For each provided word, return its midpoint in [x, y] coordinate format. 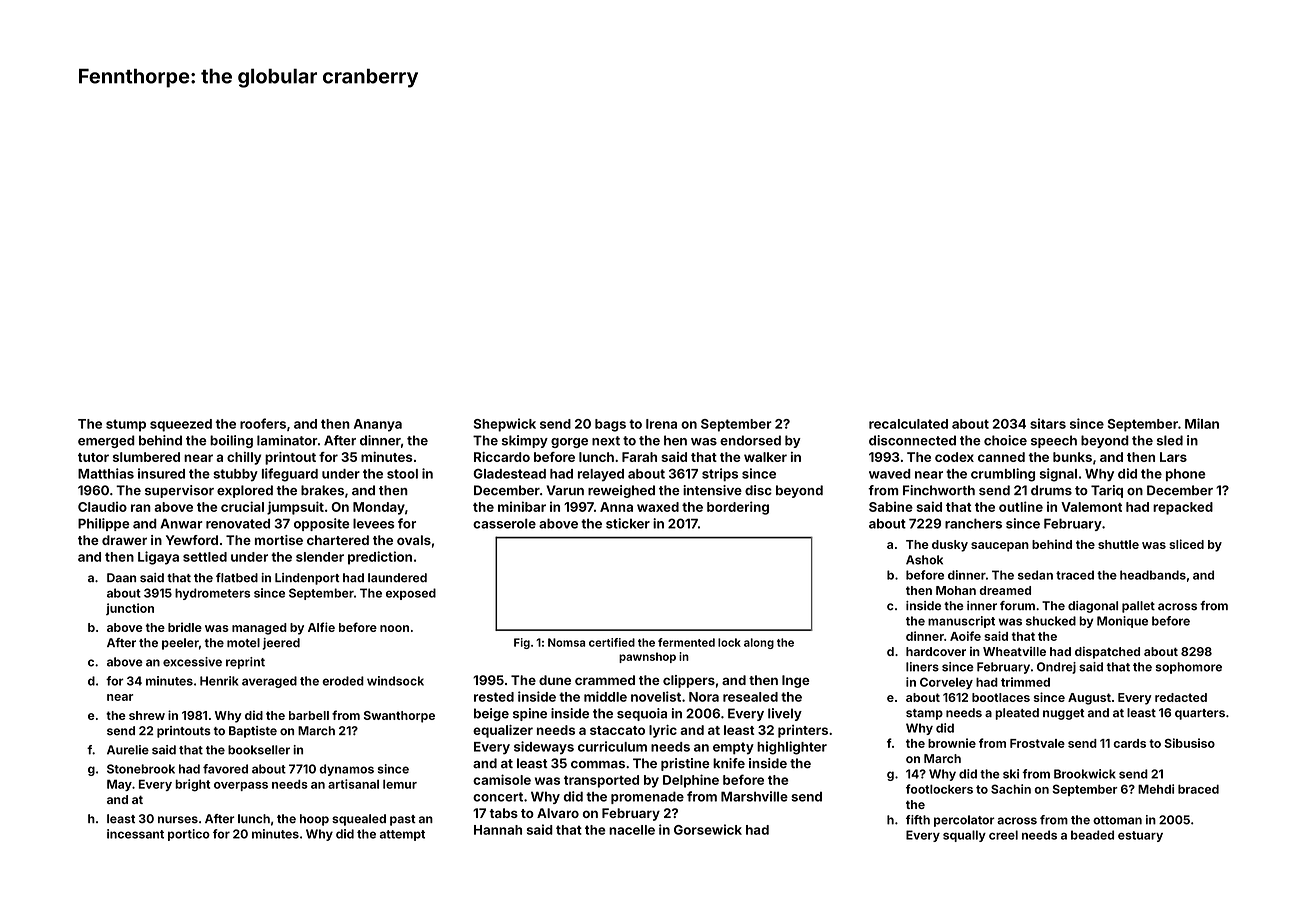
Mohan [956, 590]
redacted [1181, 697]
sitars [1048, 423]
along [759, 643]
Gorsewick [708, 829]
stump [126, 425]
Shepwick [505, 425]
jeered [281, 644]
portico [189, 835]
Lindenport [307, 579]
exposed [411, 594]
